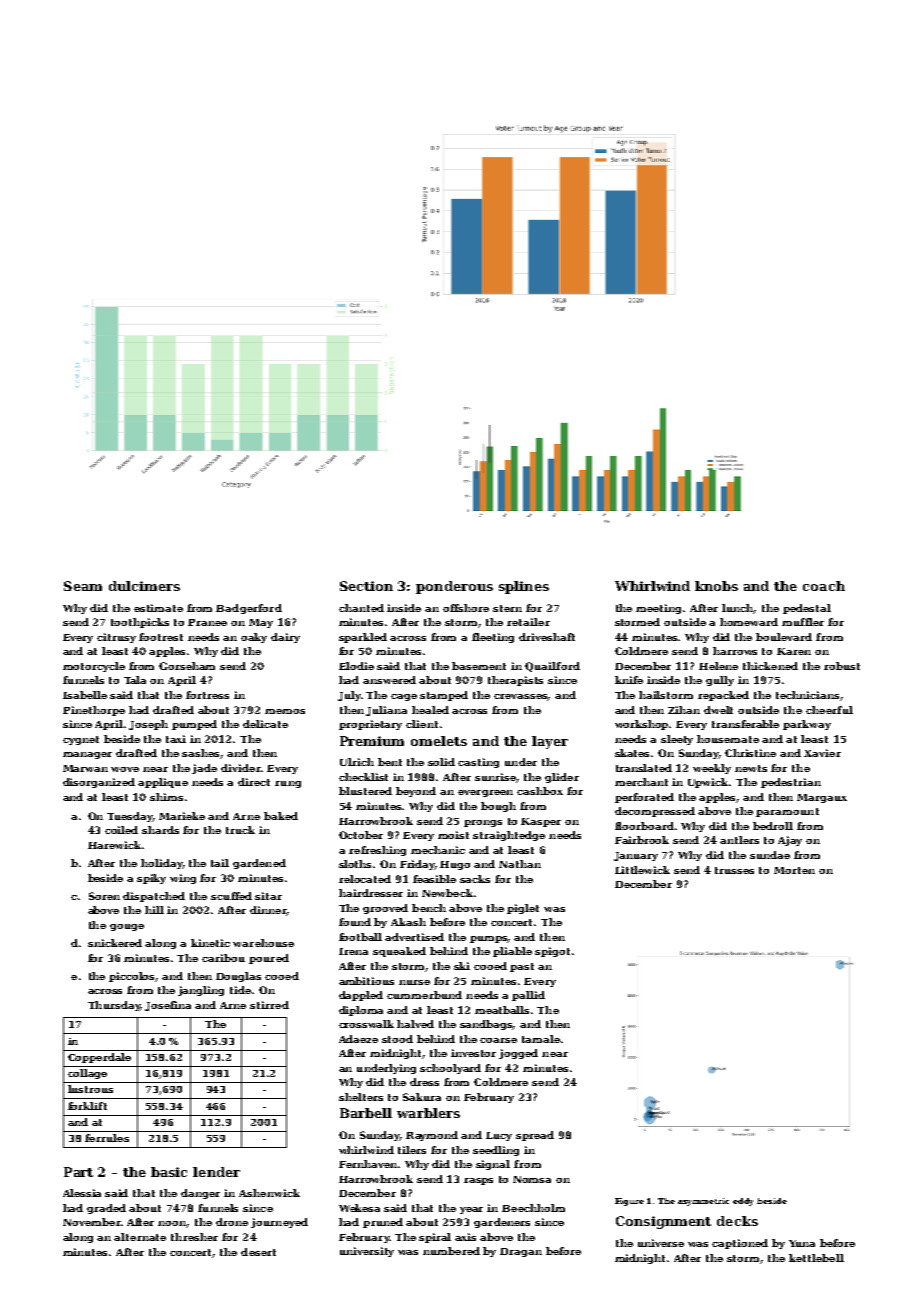 Image resolution: width=924 pixels, height=1308 pixels. I want to click on knobs, so click(716, 586).
